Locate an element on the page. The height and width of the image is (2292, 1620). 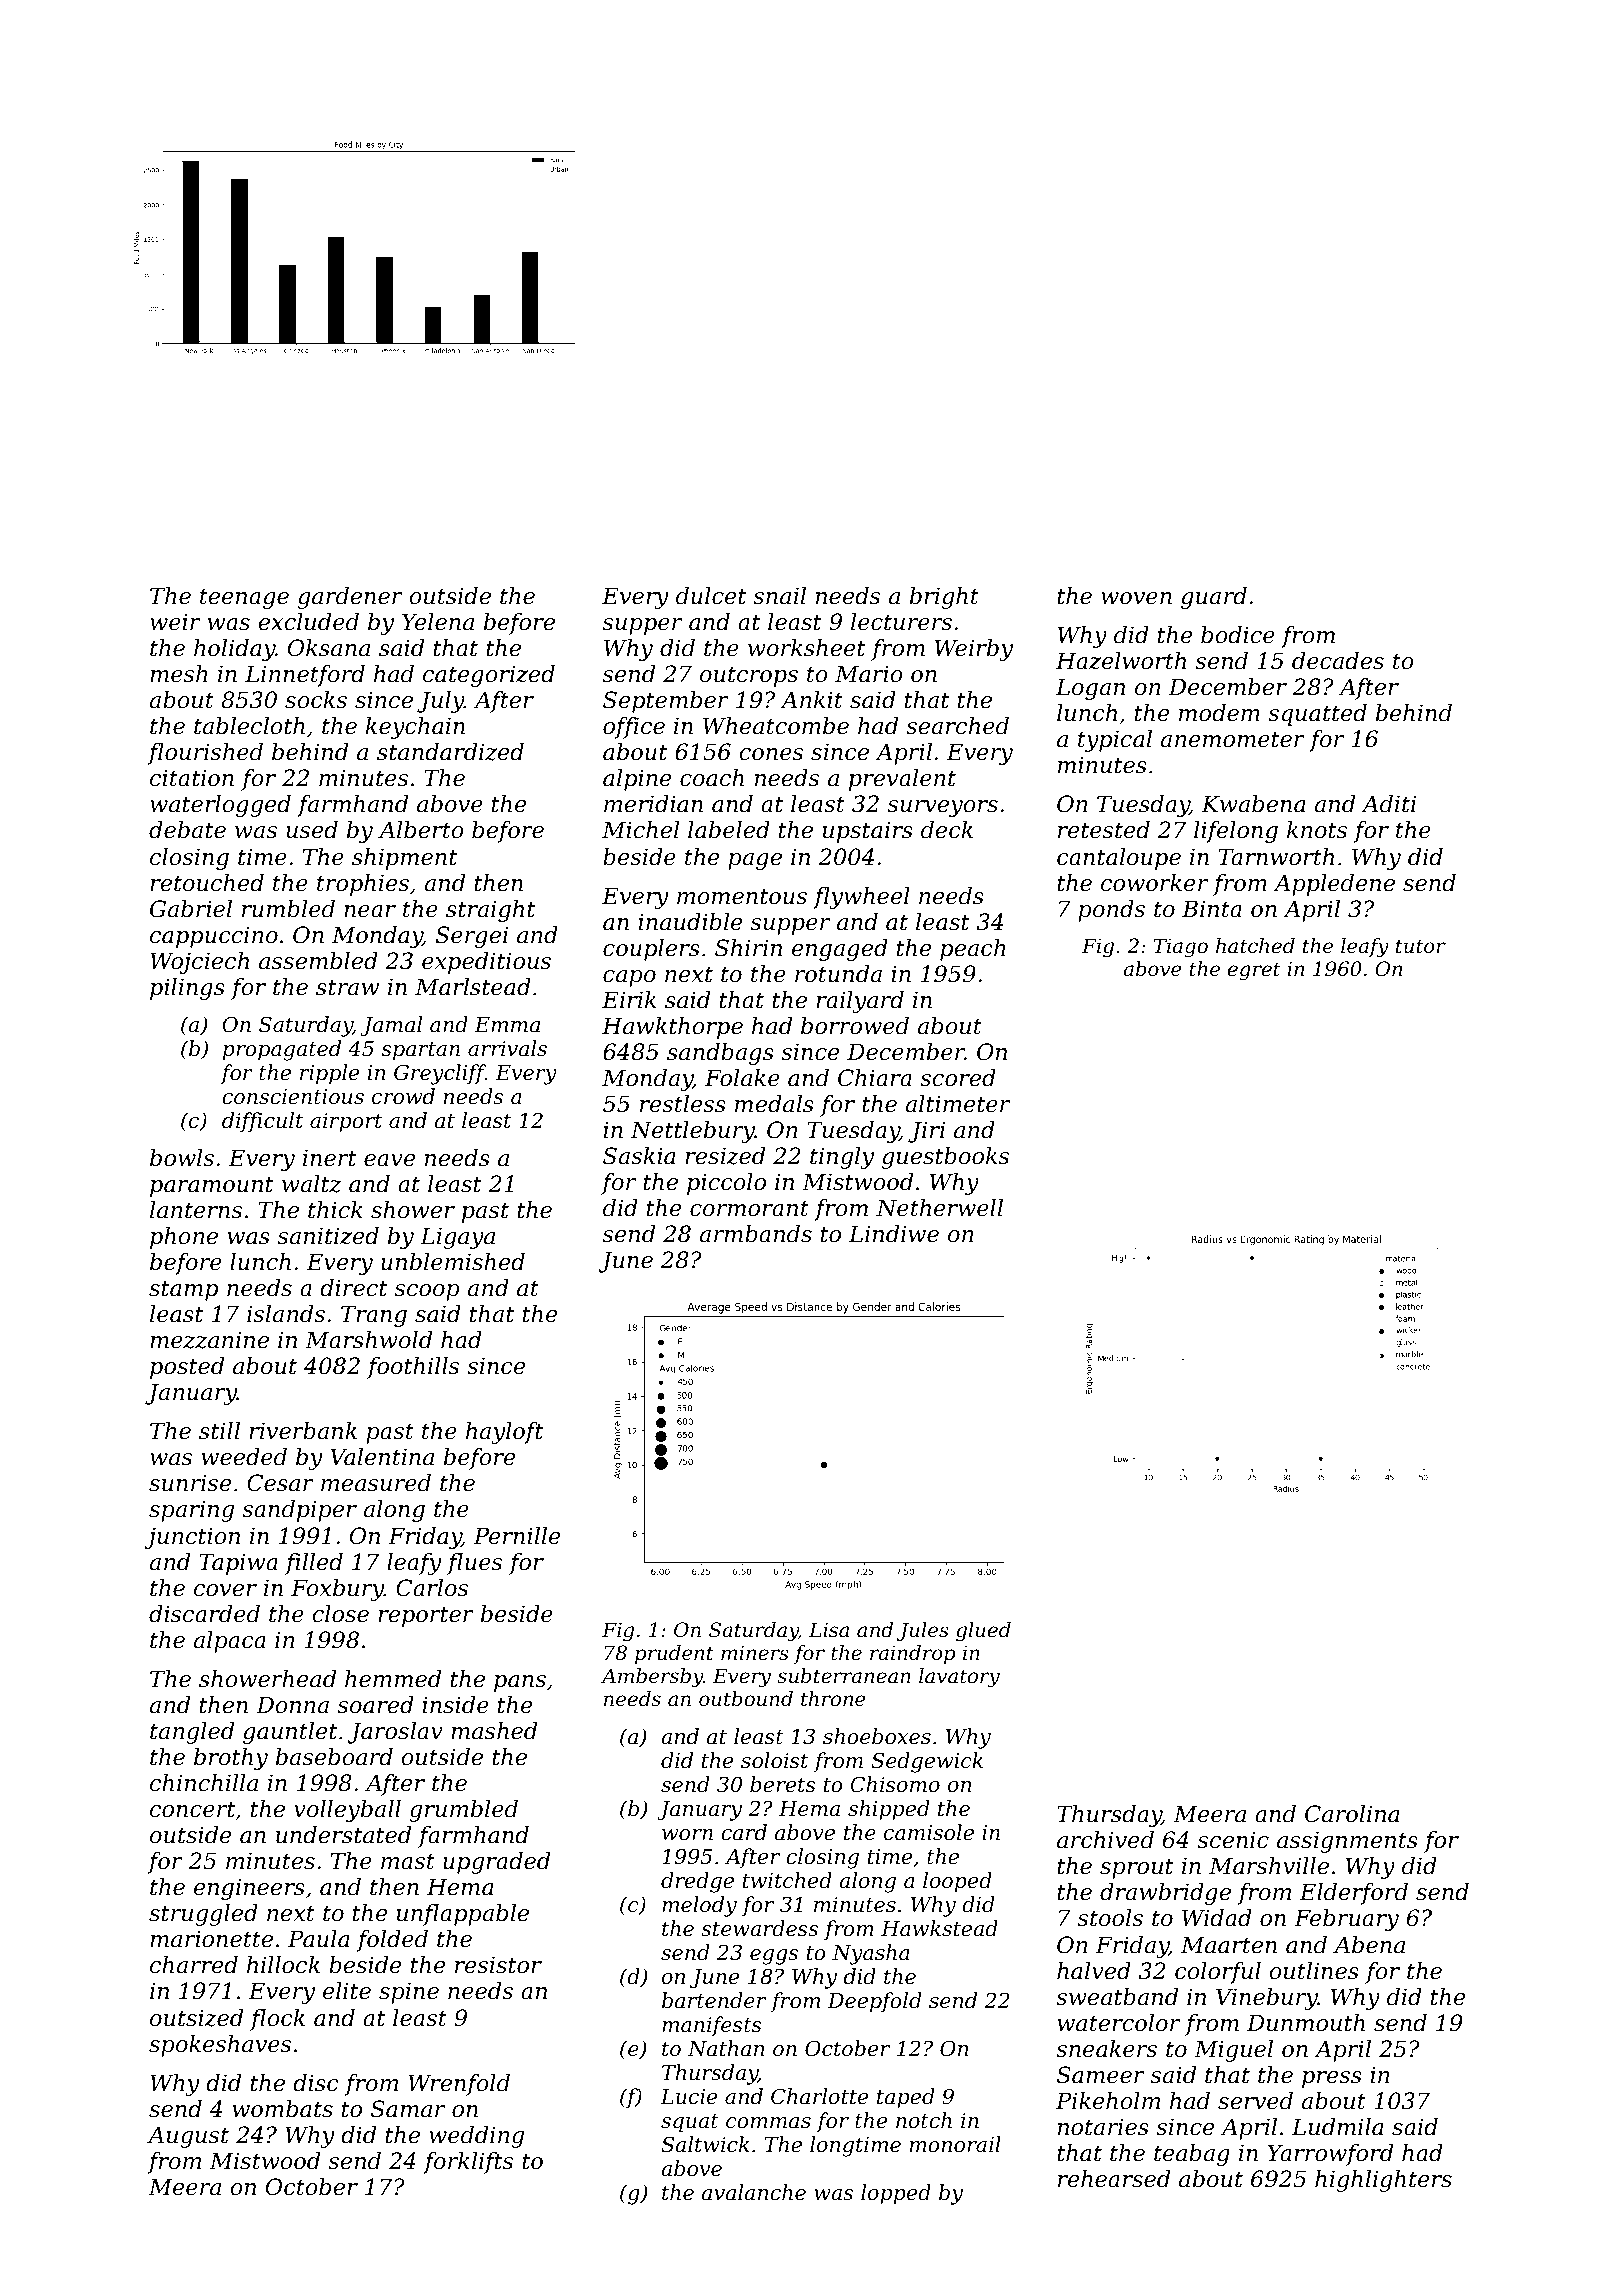
lopped is located at coordinates (896, 2194).
